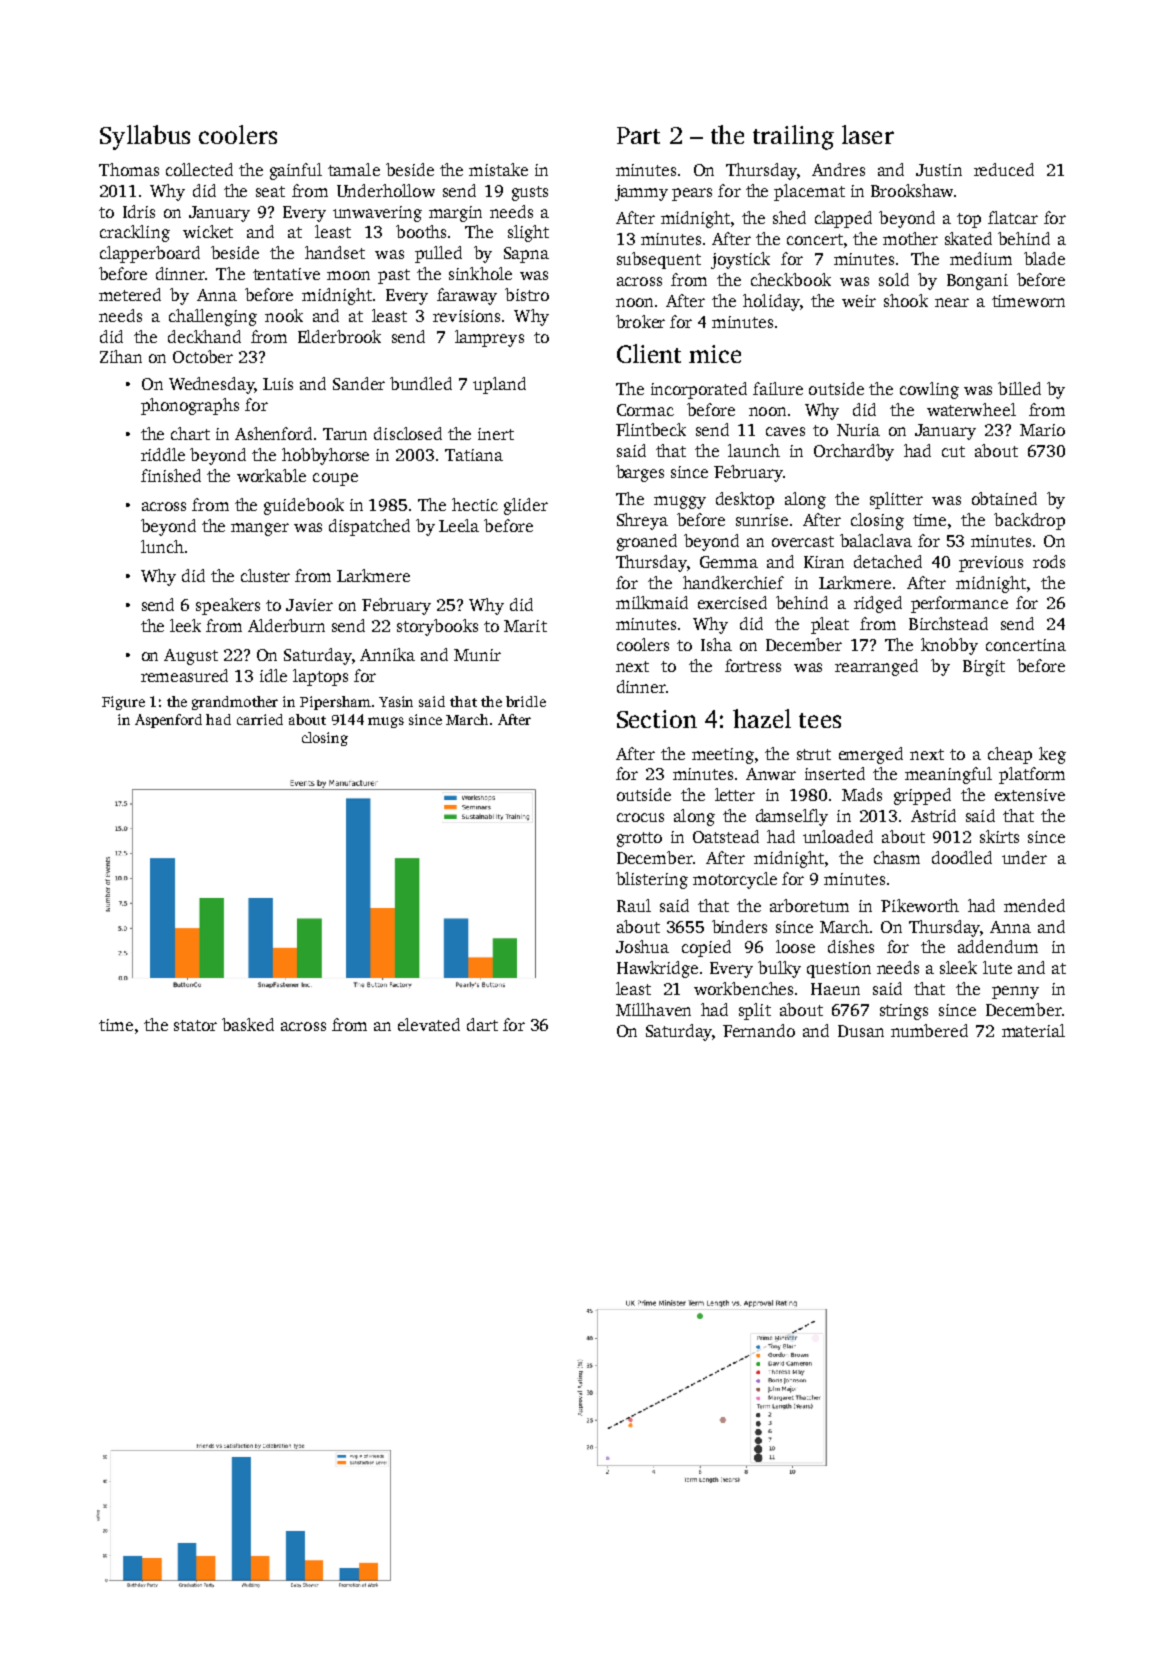  I want to click on Client, so click(649, 353).
